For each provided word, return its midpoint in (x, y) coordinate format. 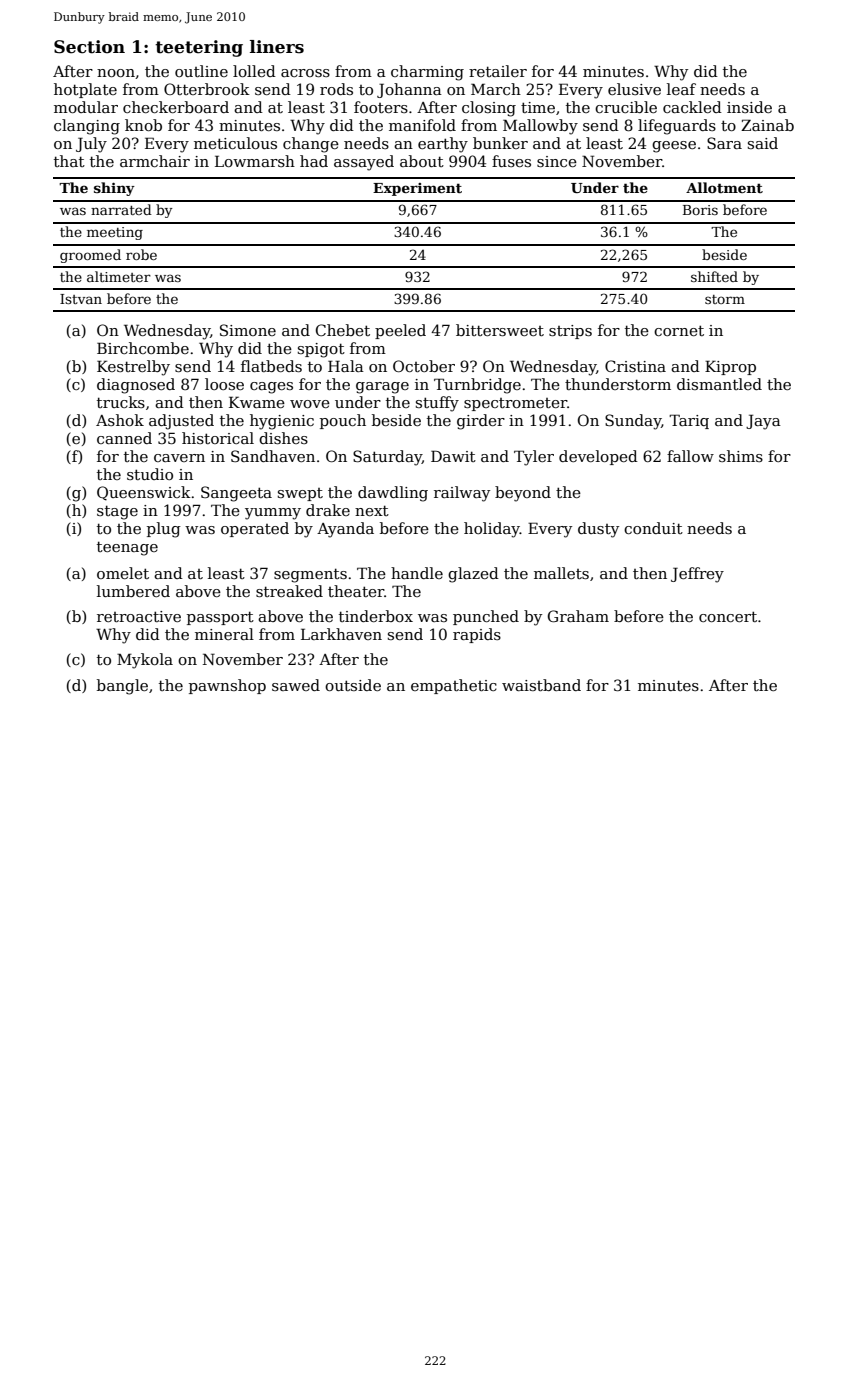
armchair (155, 161)
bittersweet (500, 330)
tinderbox (376, 616)
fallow (690, 456)
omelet (123, 573)
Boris (700, 210)
